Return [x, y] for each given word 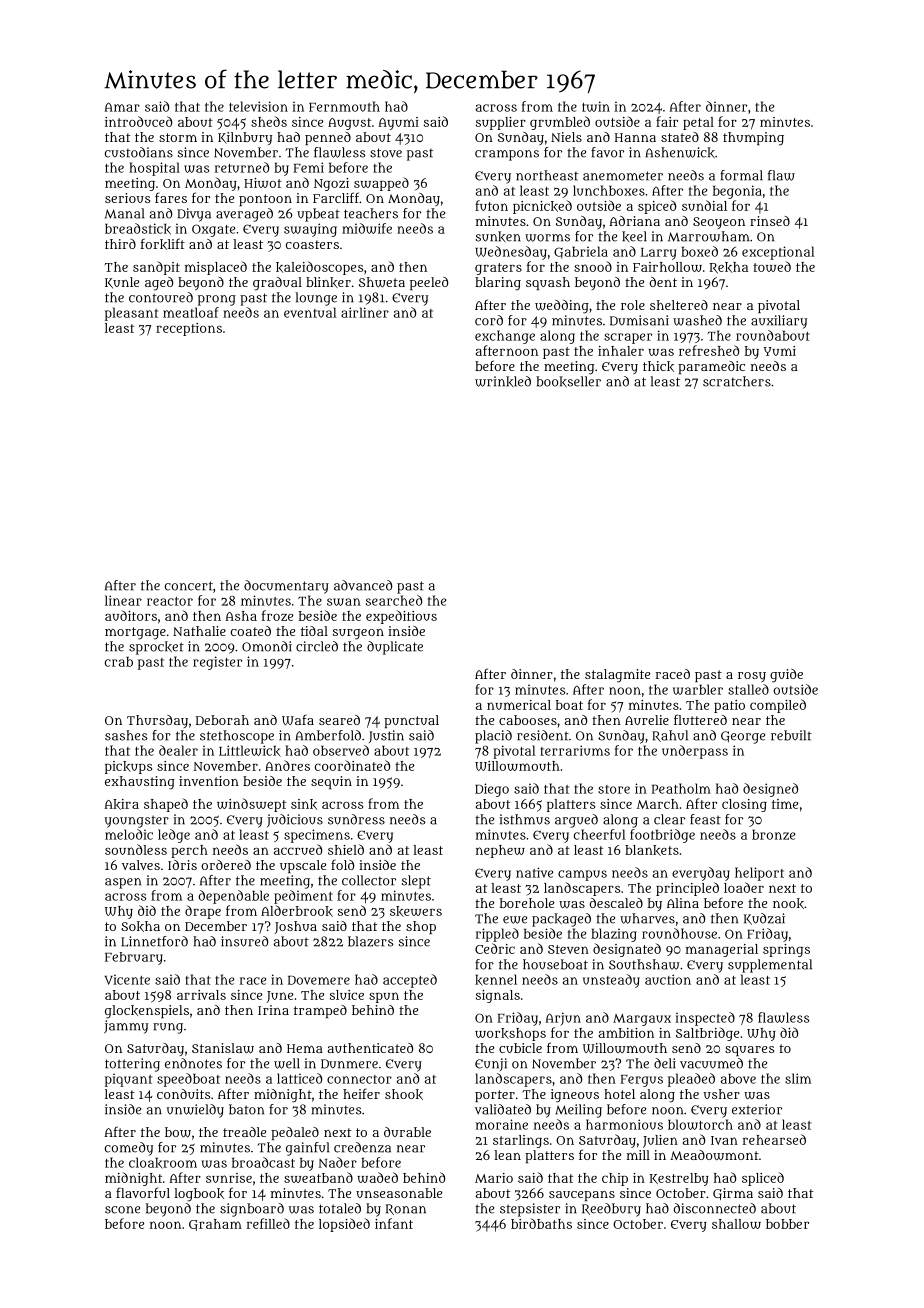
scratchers [737, 381]
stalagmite [617, 676]
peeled [429, 283]
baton [246, 1109]
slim [798, 1078]
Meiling [578, 1111]
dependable [234, 897]
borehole [527, 903]
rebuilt [791, 735]
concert [189, 586]
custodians [139, 152]
